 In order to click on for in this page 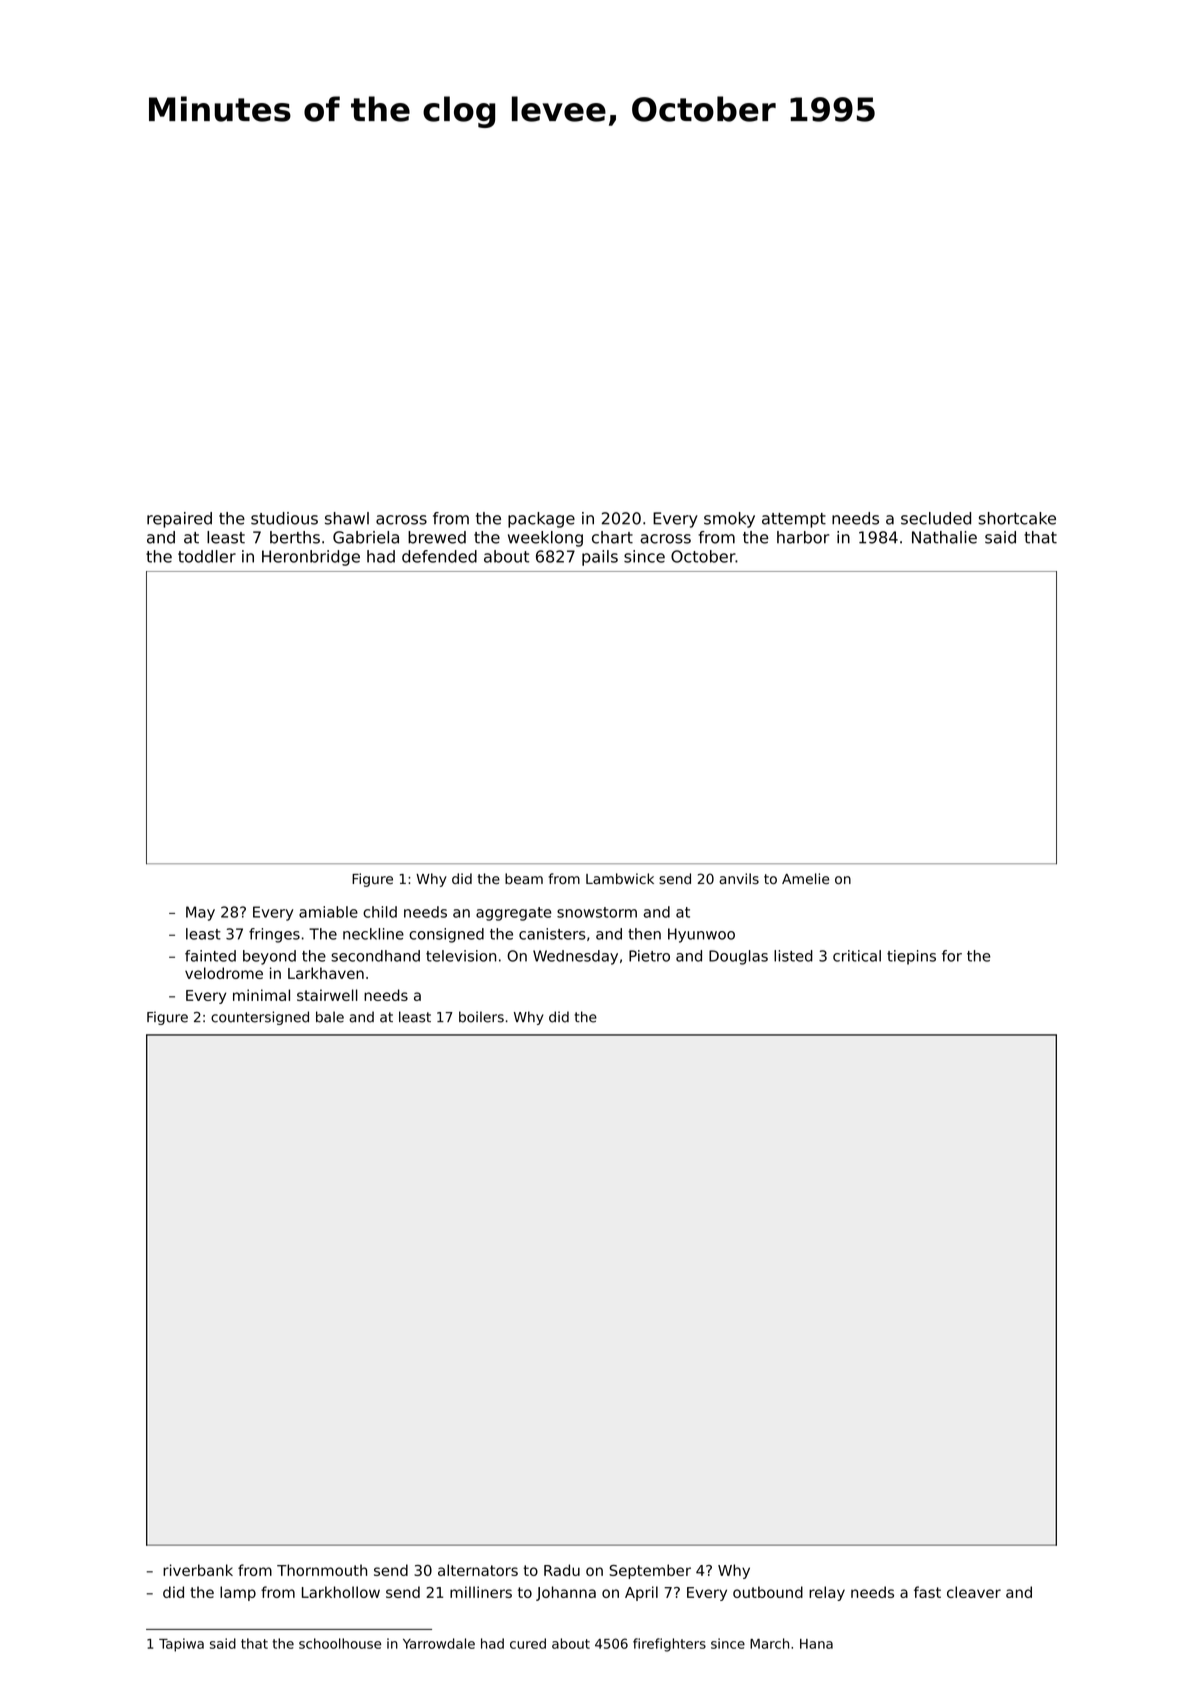, I will do `click(952, 956)`.
